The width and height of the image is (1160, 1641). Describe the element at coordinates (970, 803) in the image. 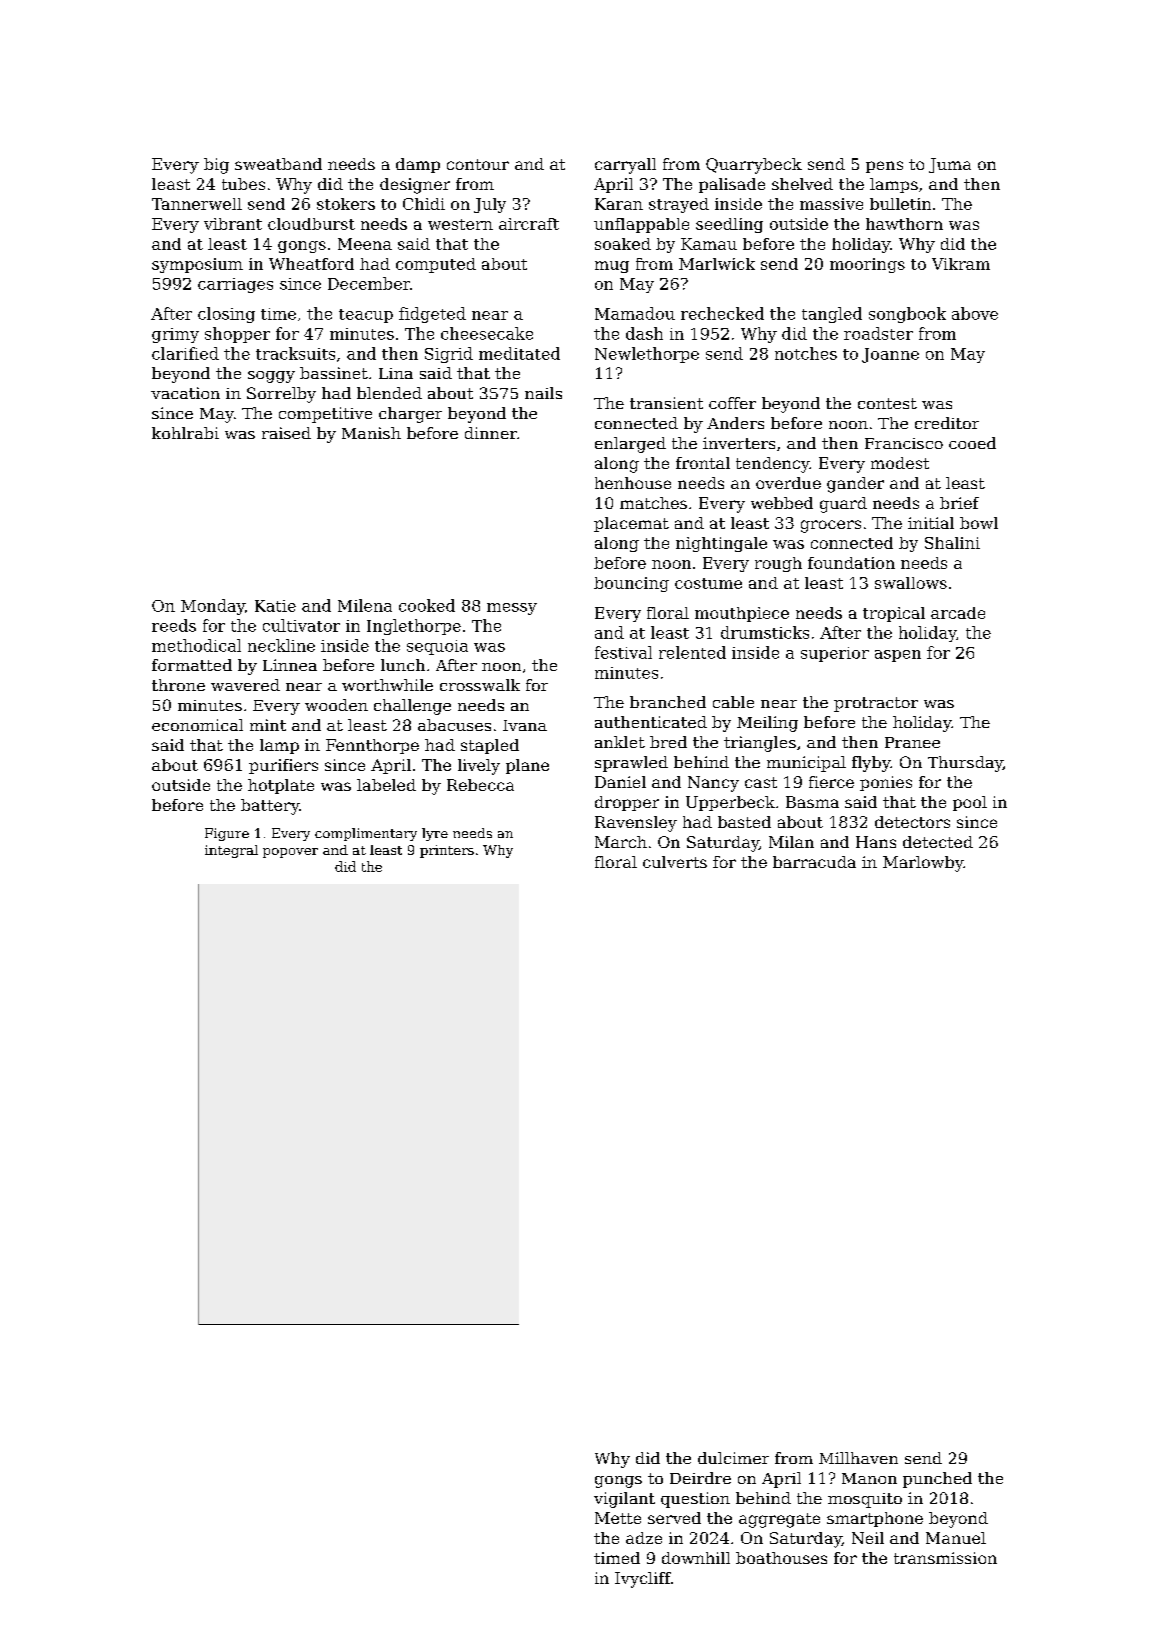

I see `pool` at that location.
